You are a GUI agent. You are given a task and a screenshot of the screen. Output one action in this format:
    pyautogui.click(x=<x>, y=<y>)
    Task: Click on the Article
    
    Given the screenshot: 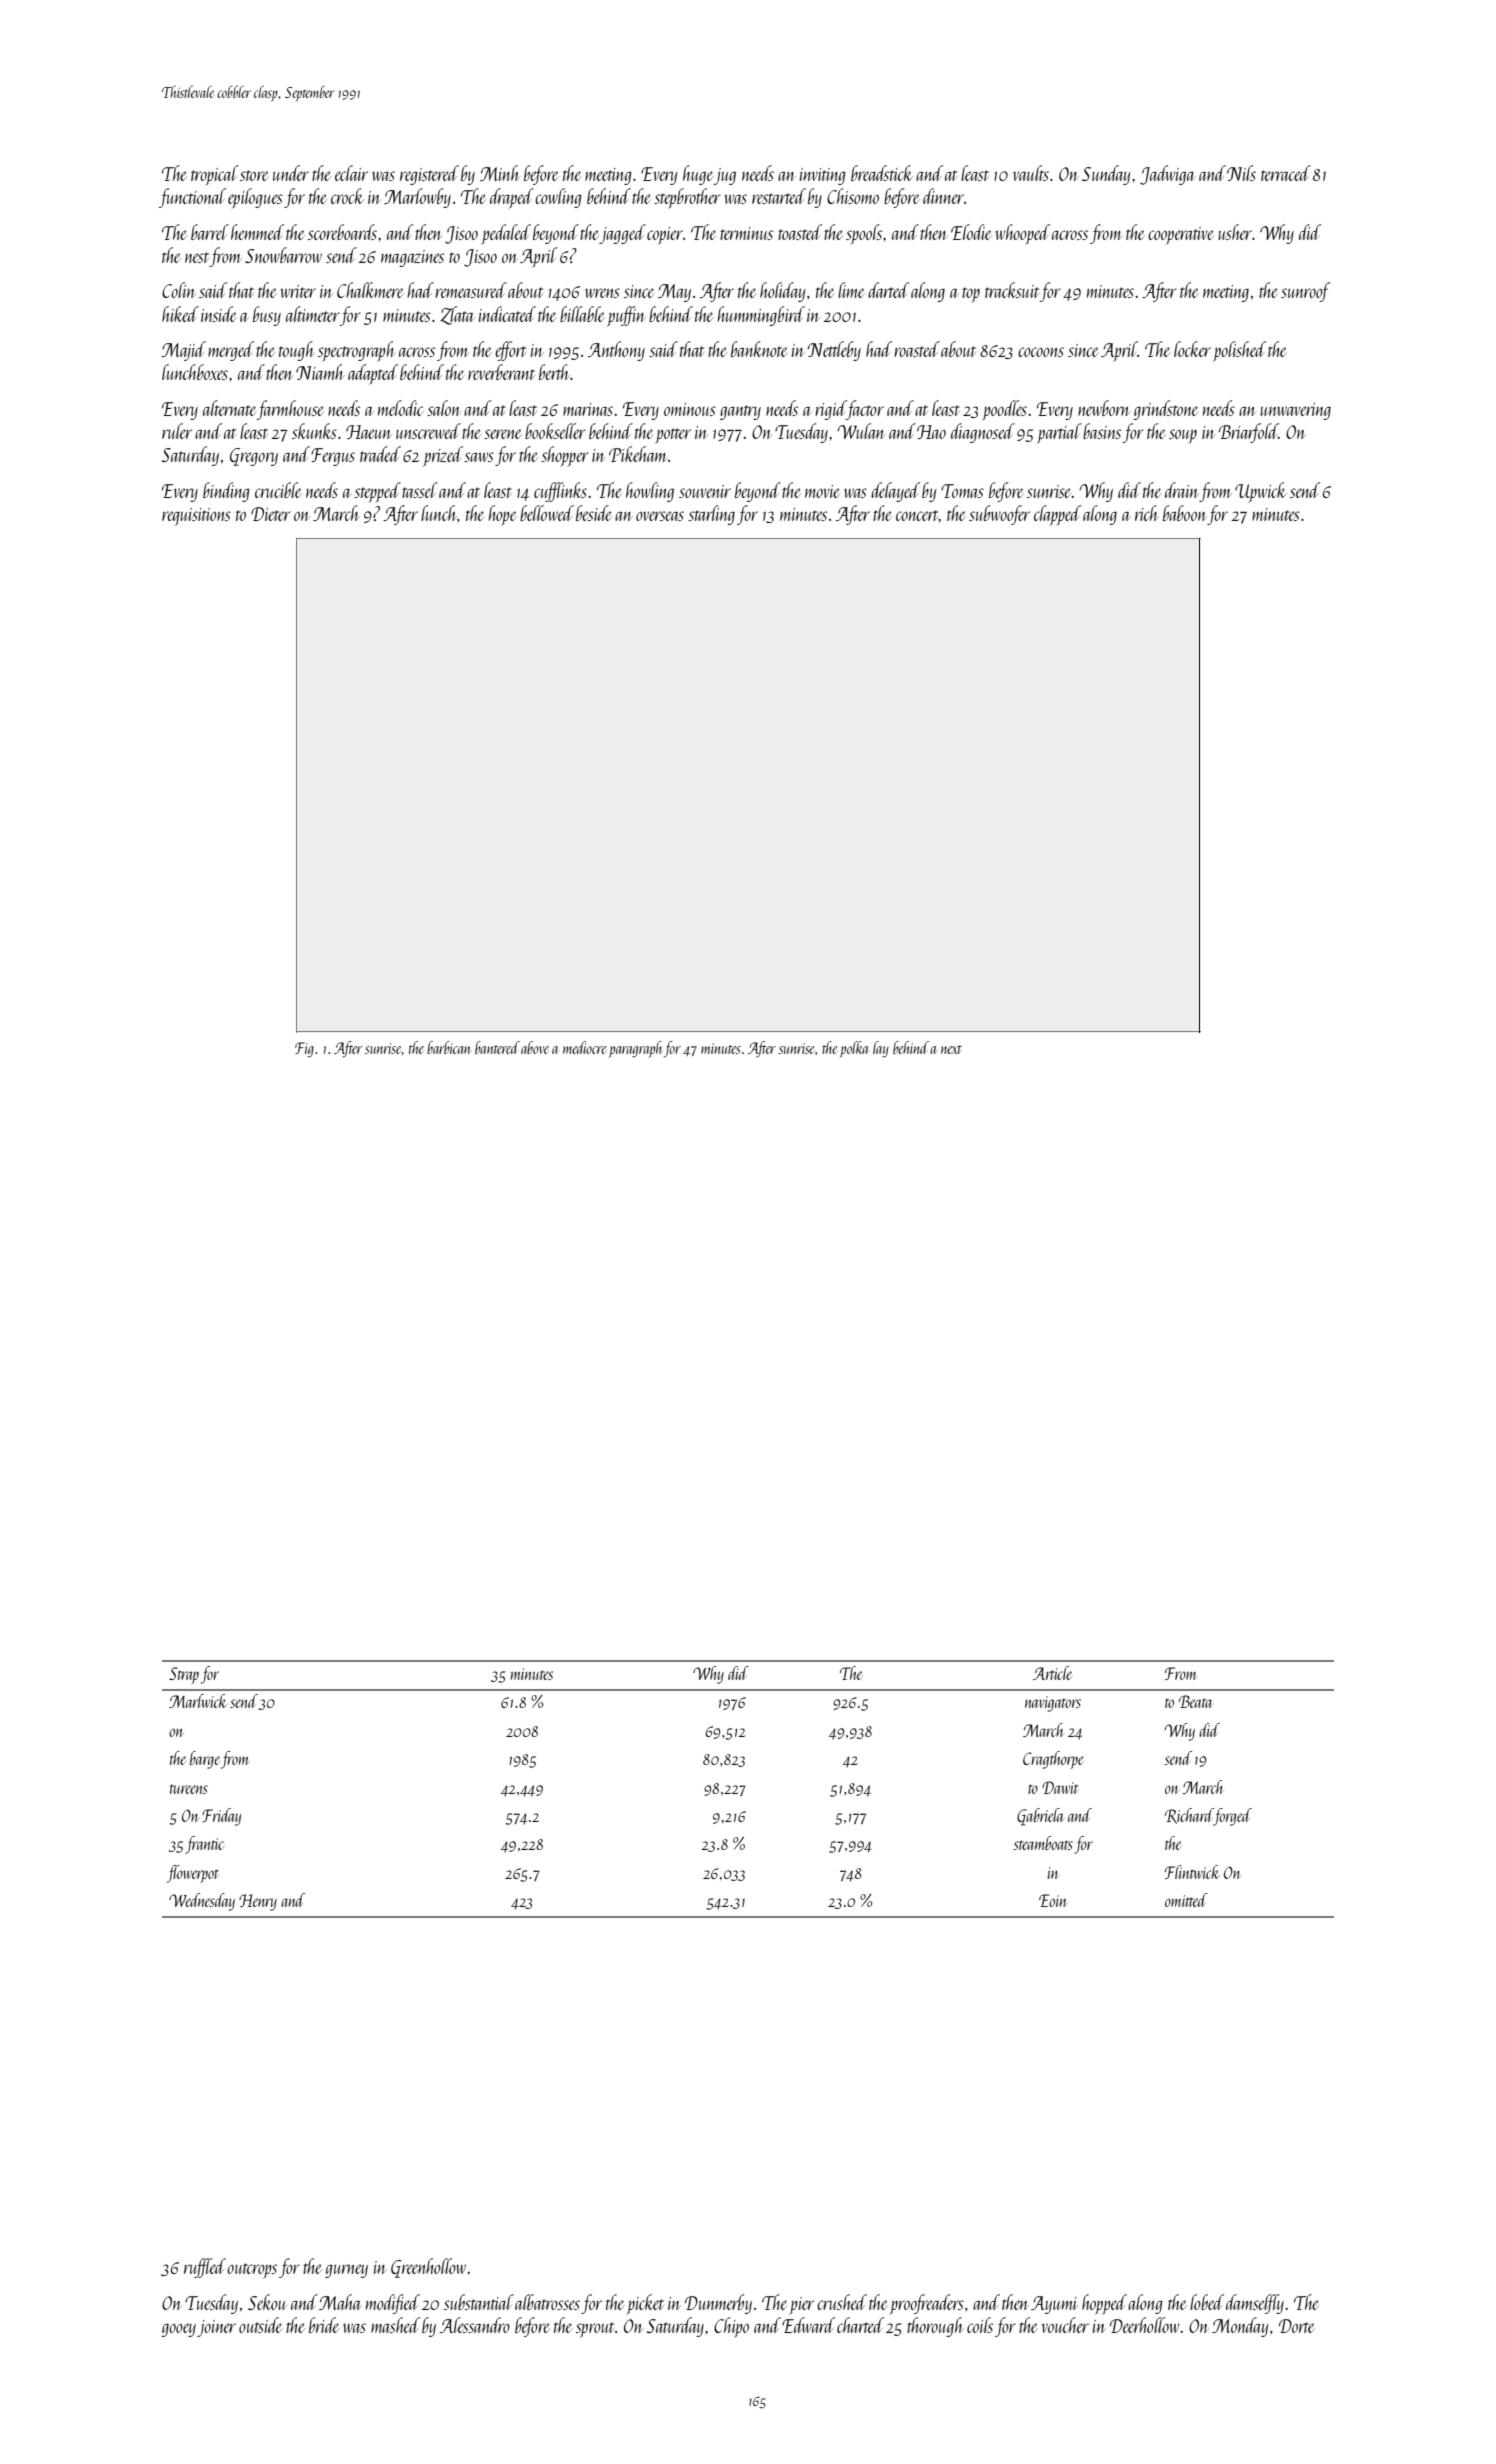 What is the action you would take?
    pyautogui.click(x=1052, y=1673)
